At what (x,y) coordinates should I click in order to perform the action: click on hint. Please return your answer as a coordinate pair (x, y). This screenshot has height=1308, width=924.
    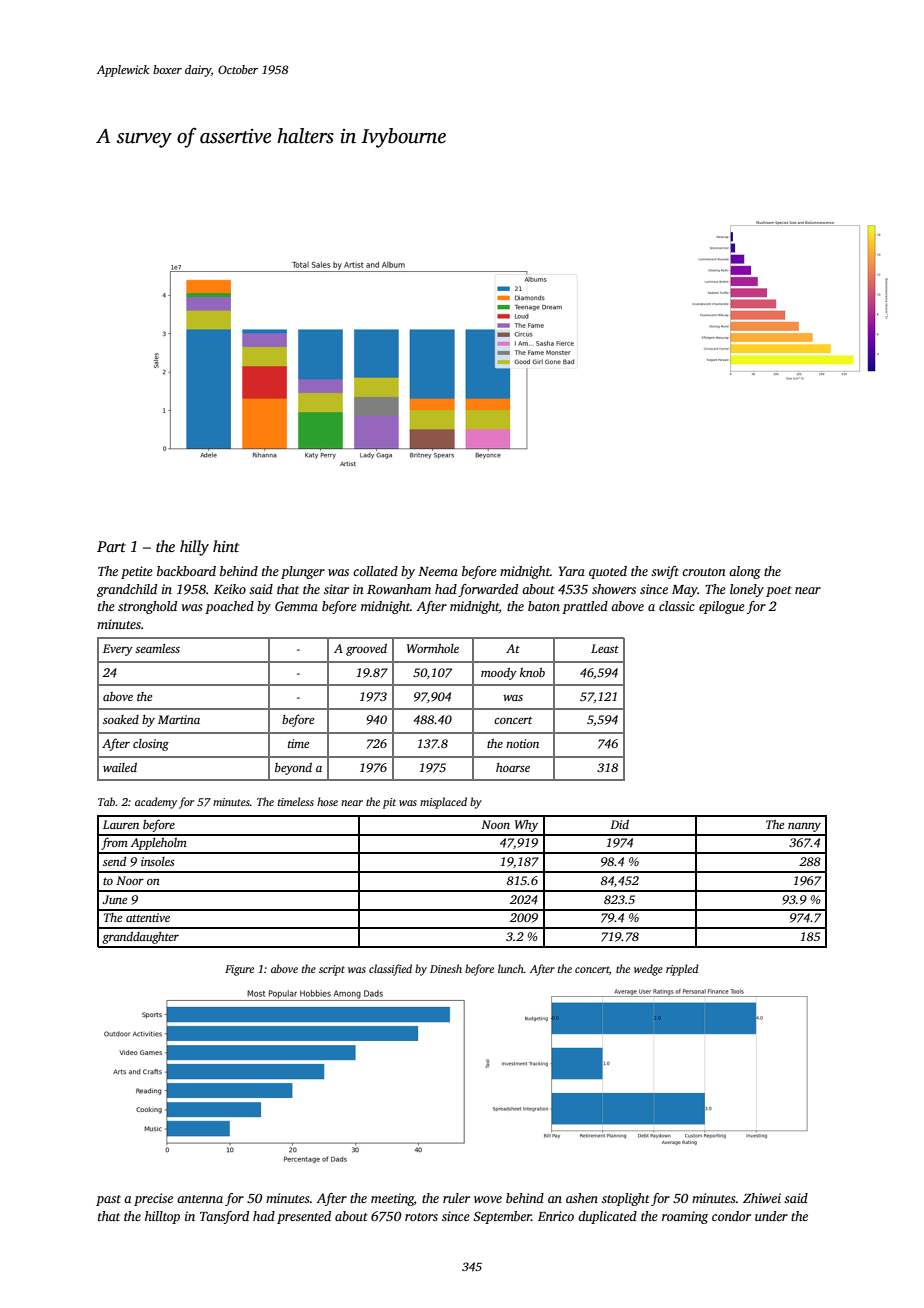
    Looking at the image, I should click on (226, 546).
